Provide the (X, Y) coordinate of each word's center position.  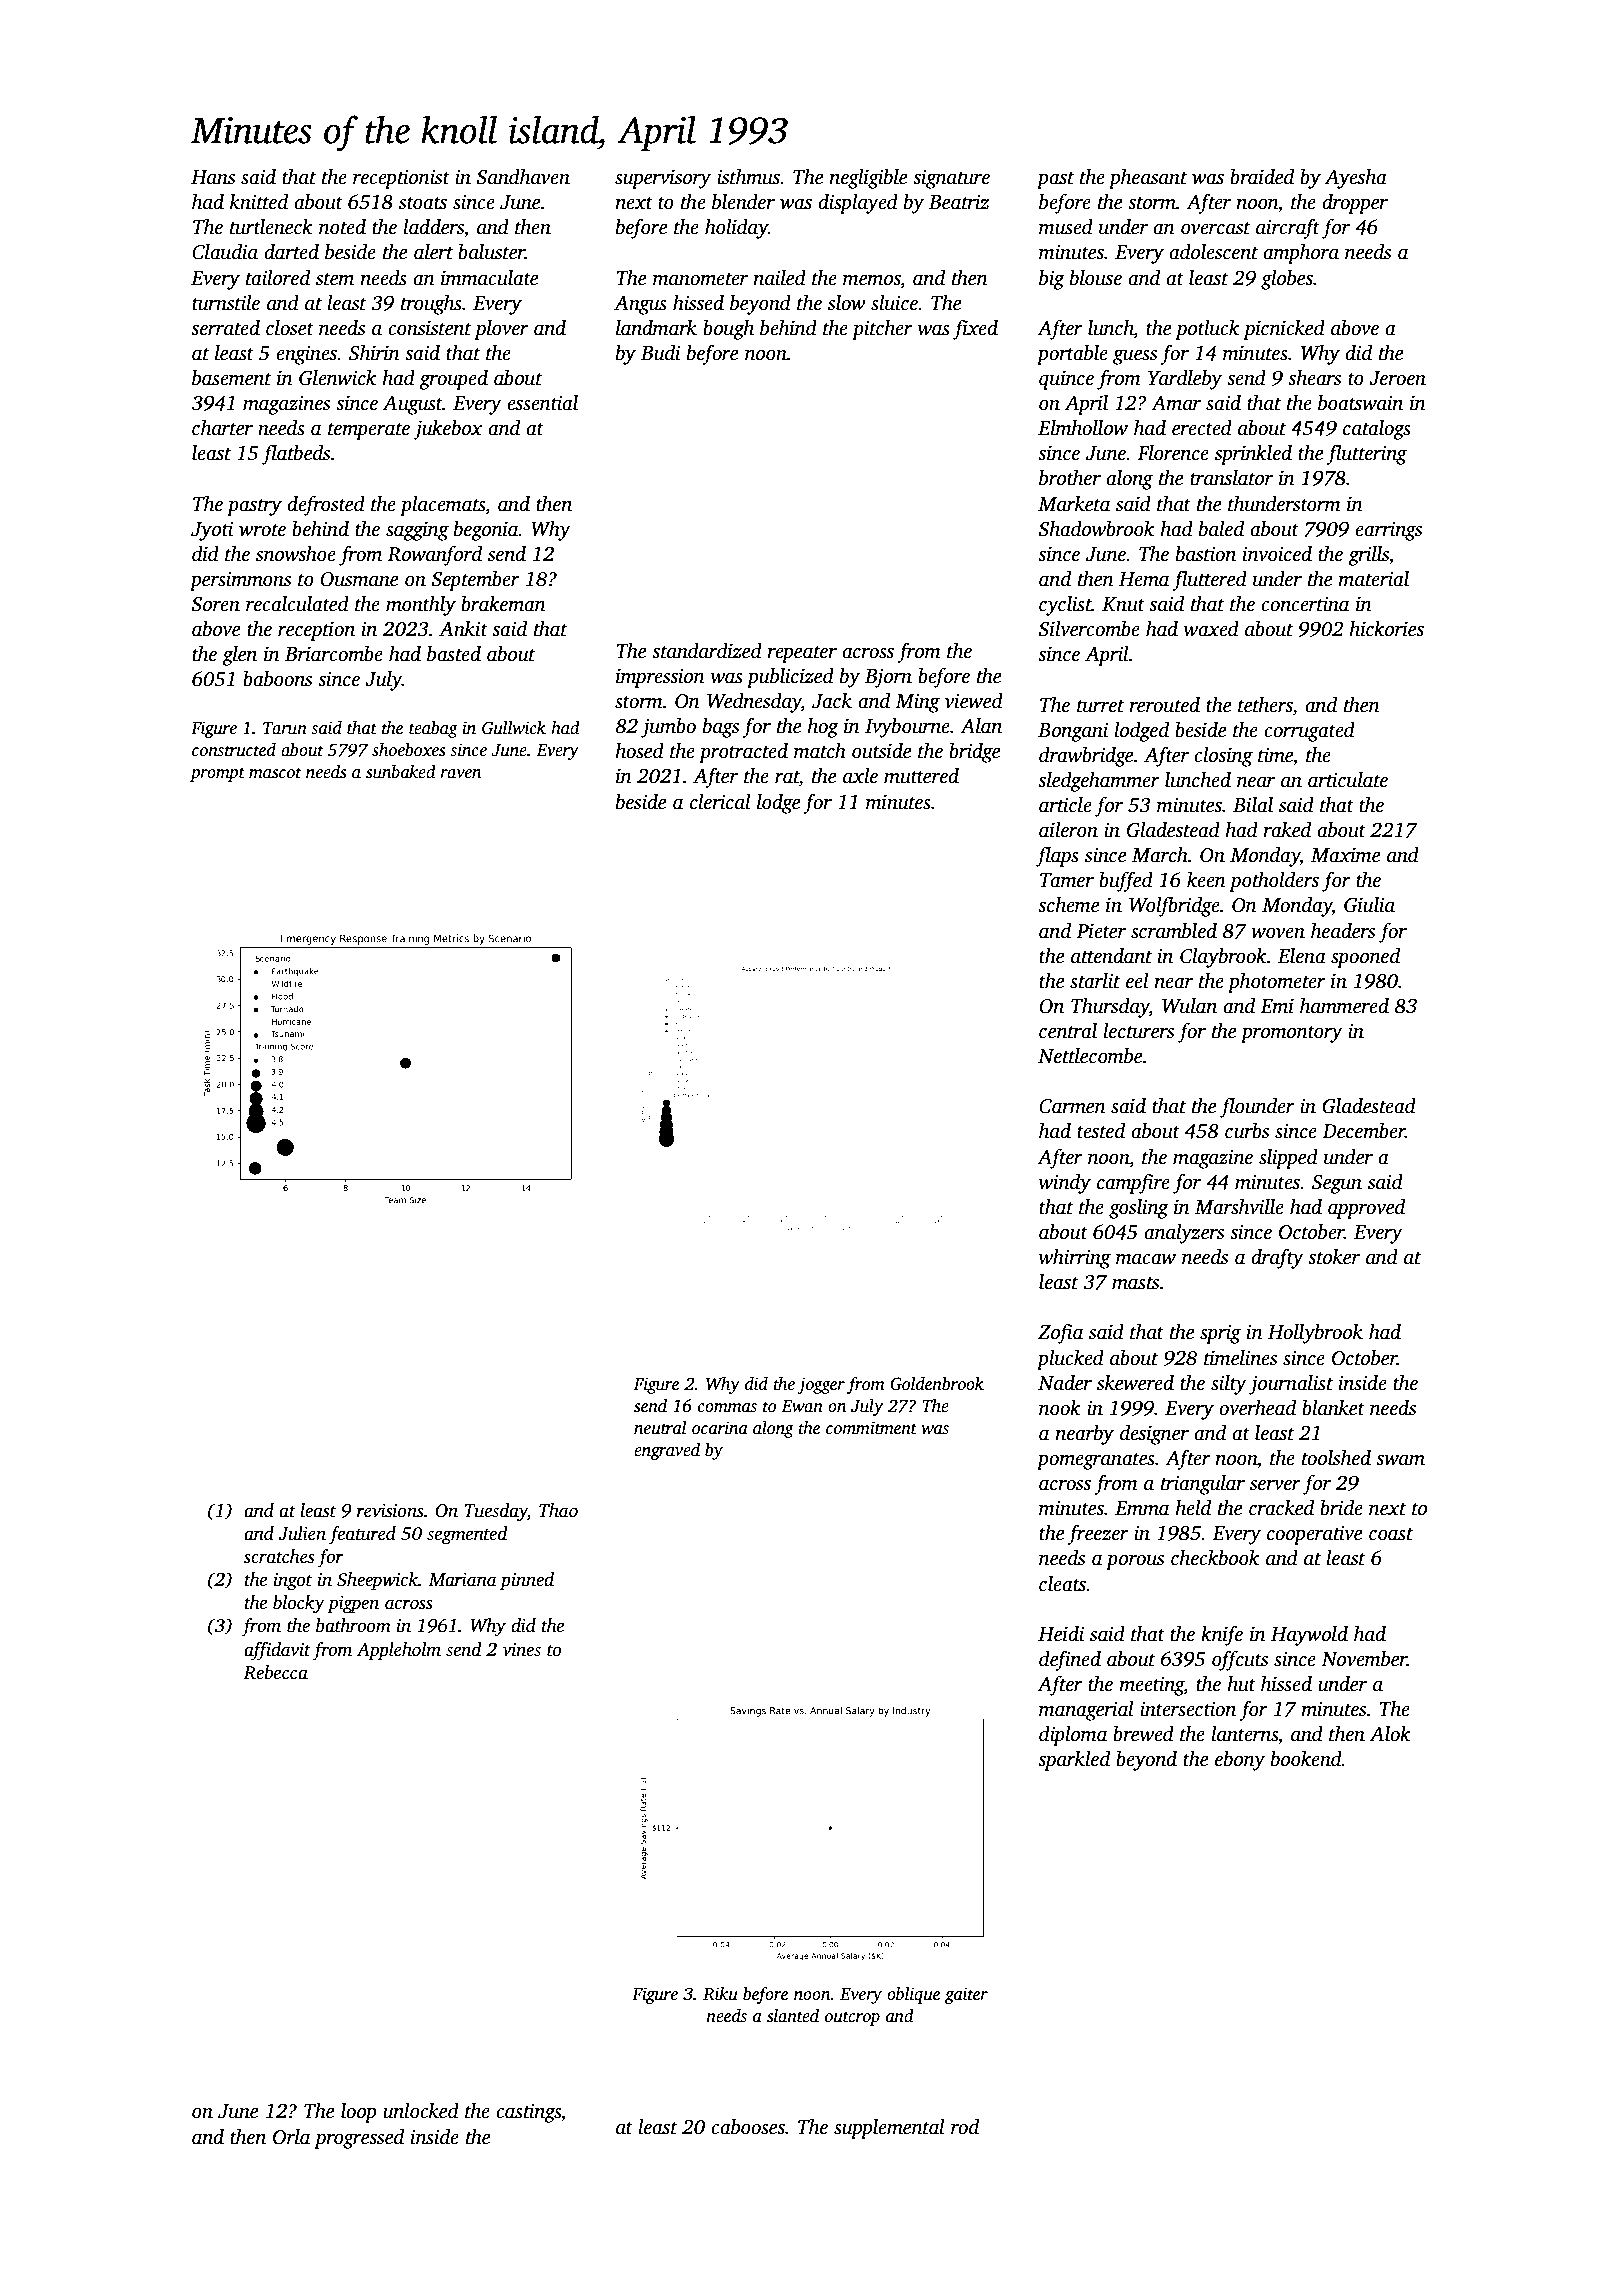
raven (461, 774)
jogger (821, 1385)
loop (358, 2113)
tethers (1265, 705)
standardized (707, 651)
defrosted (326, 505)
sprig (1220, 1334)
